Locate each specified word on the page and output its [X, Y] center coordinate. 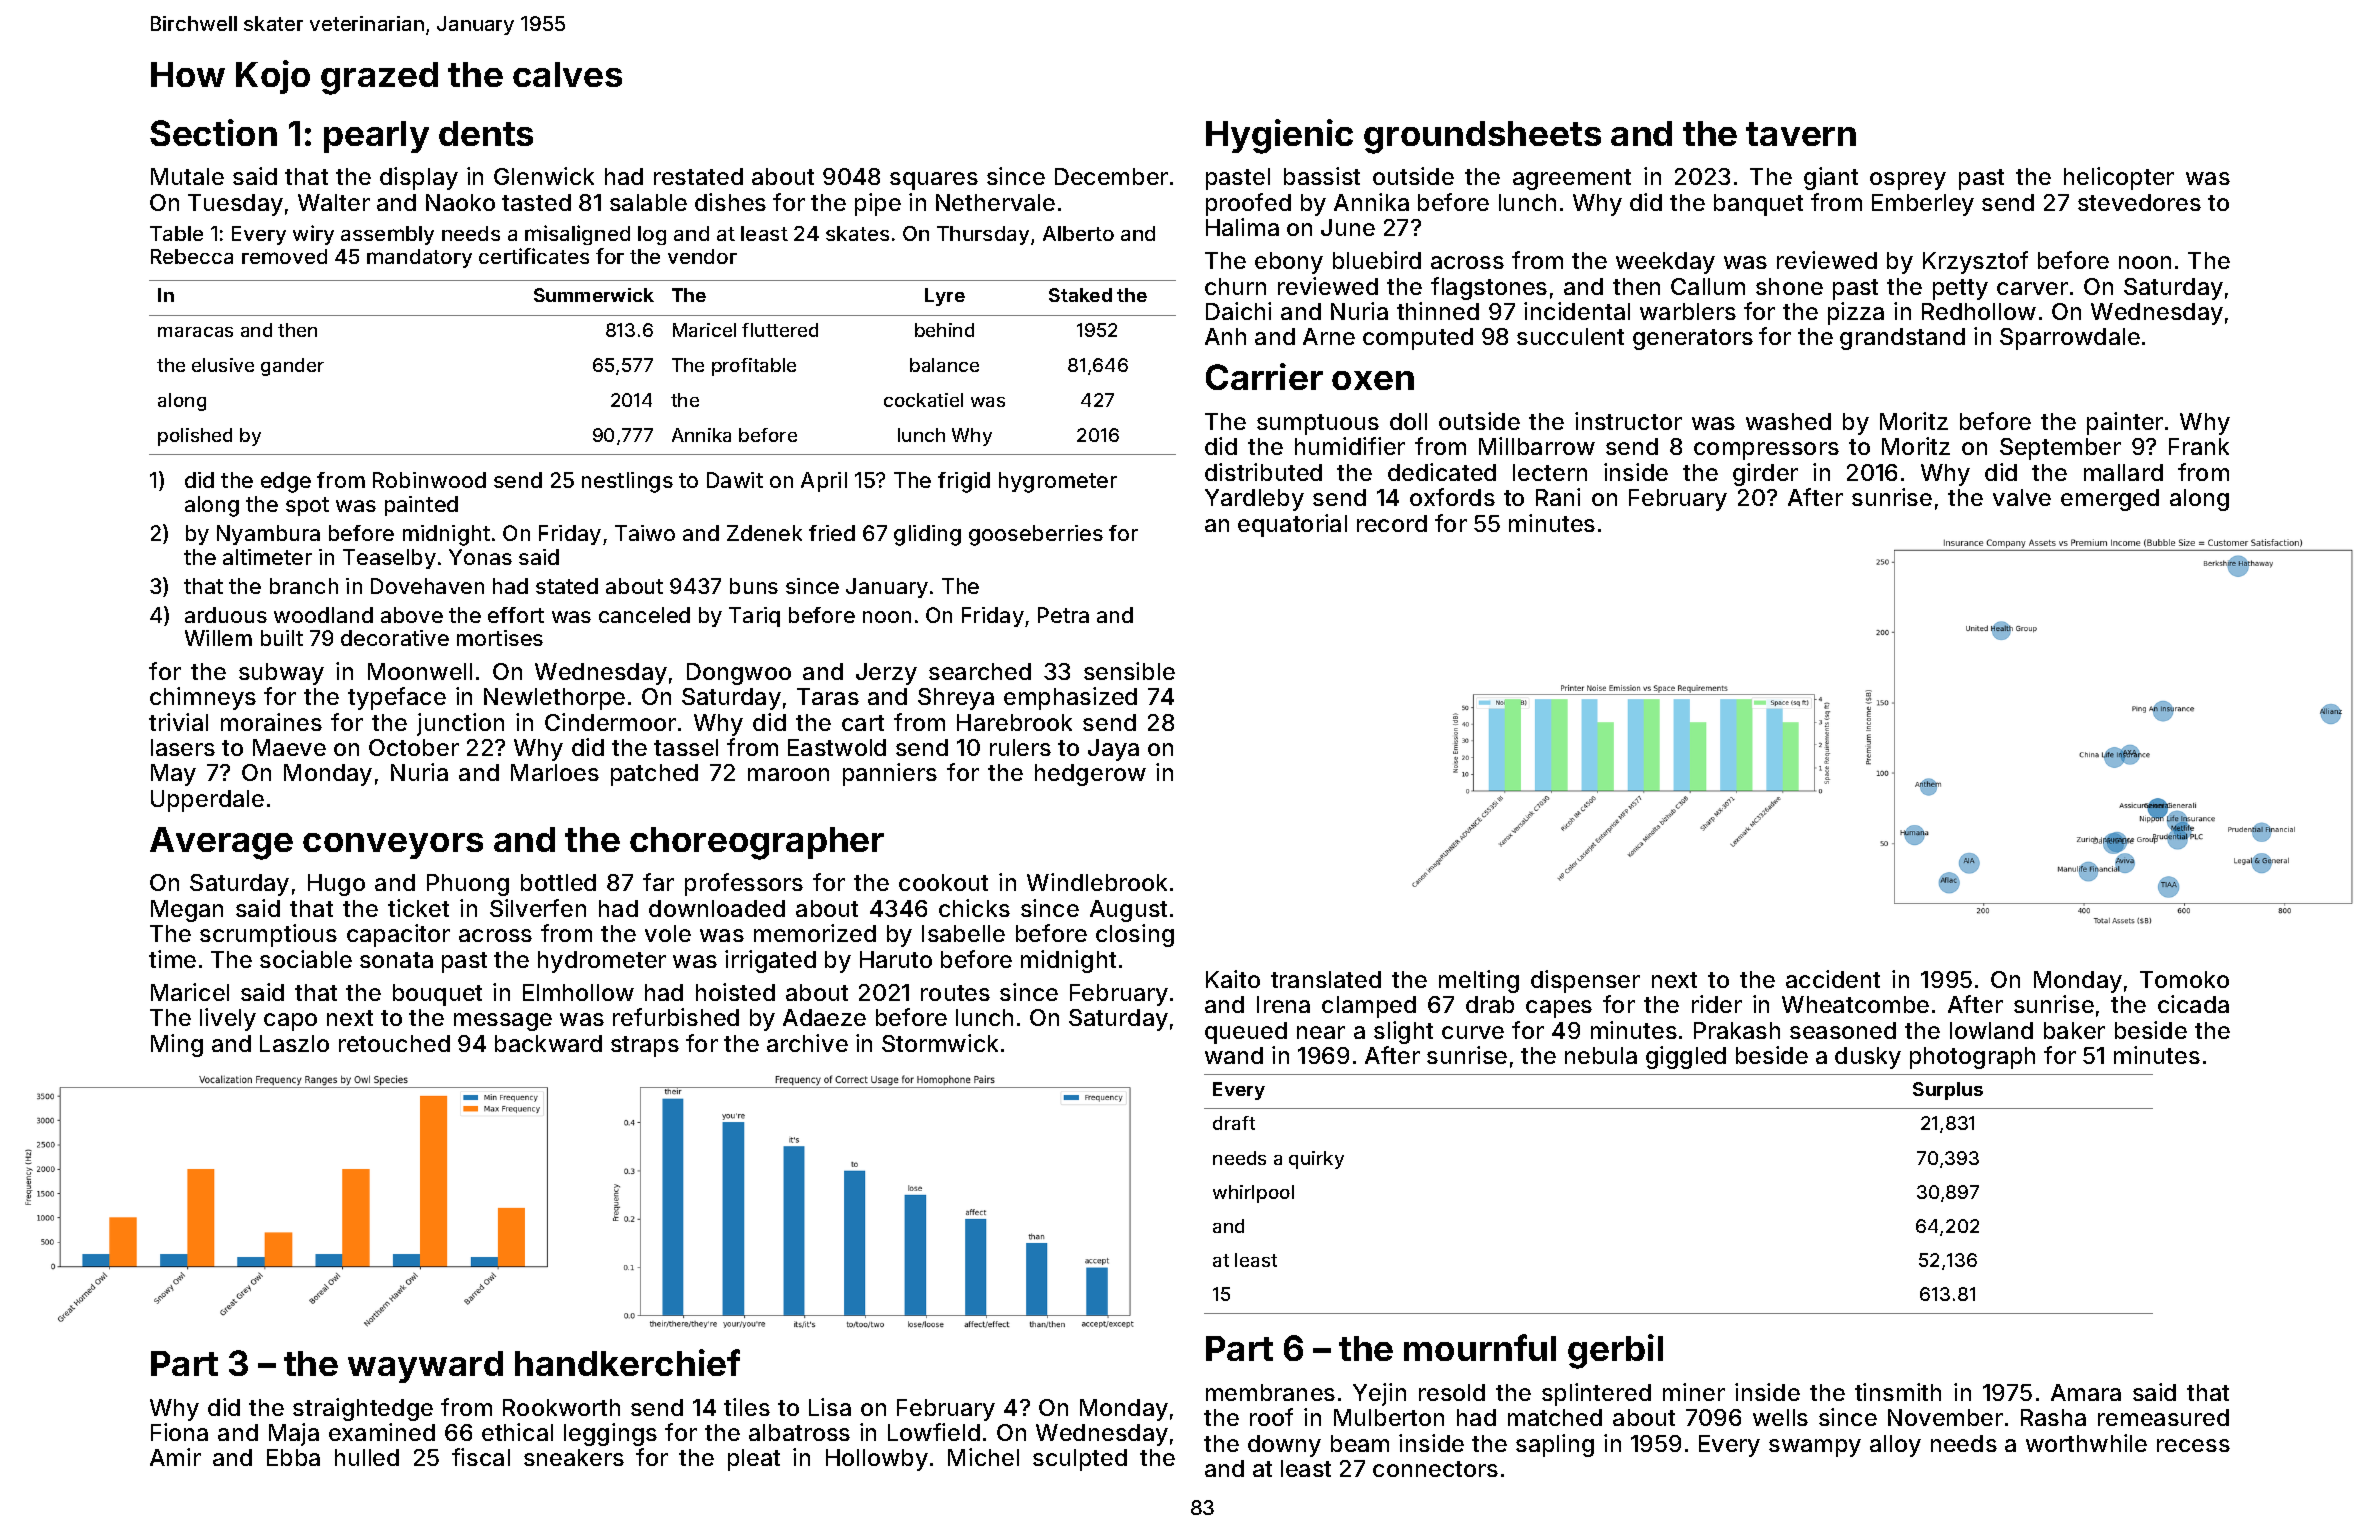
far [658, 882]
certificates [534, 256]
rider [1717, 1004]
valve [2022, 497]
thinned [1438, 311]
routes [955, 993]
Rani [1558, 497]
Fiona [179, 1432]
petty [1960, 289]
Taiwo [645, 533]
